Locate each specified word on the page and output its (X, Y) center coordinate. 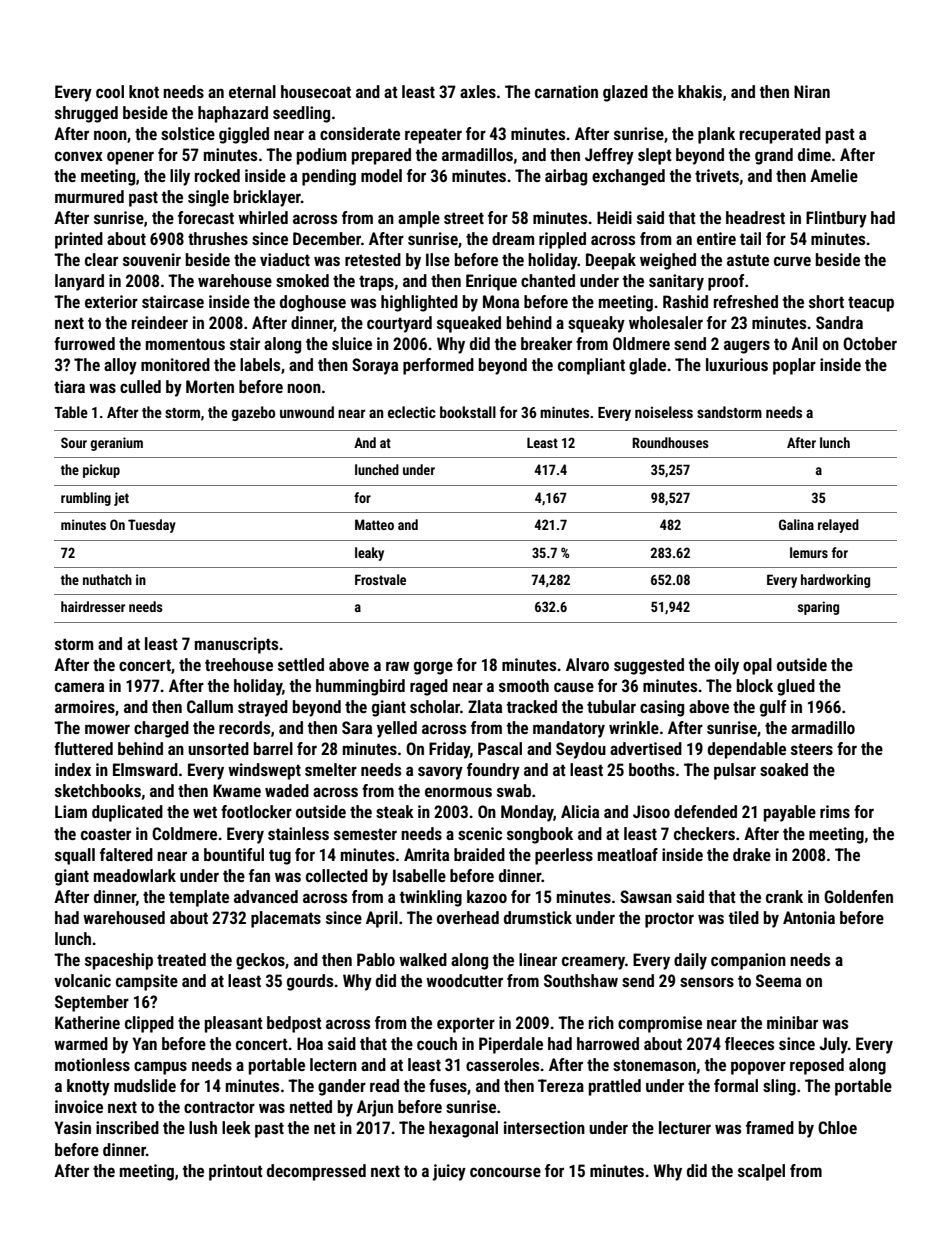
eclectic (412, 412)
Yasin (72, 1127)
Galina (796, 524)
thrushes (218, 238)
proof (726, 282)
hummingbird (360, 687)
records (244, 727)
